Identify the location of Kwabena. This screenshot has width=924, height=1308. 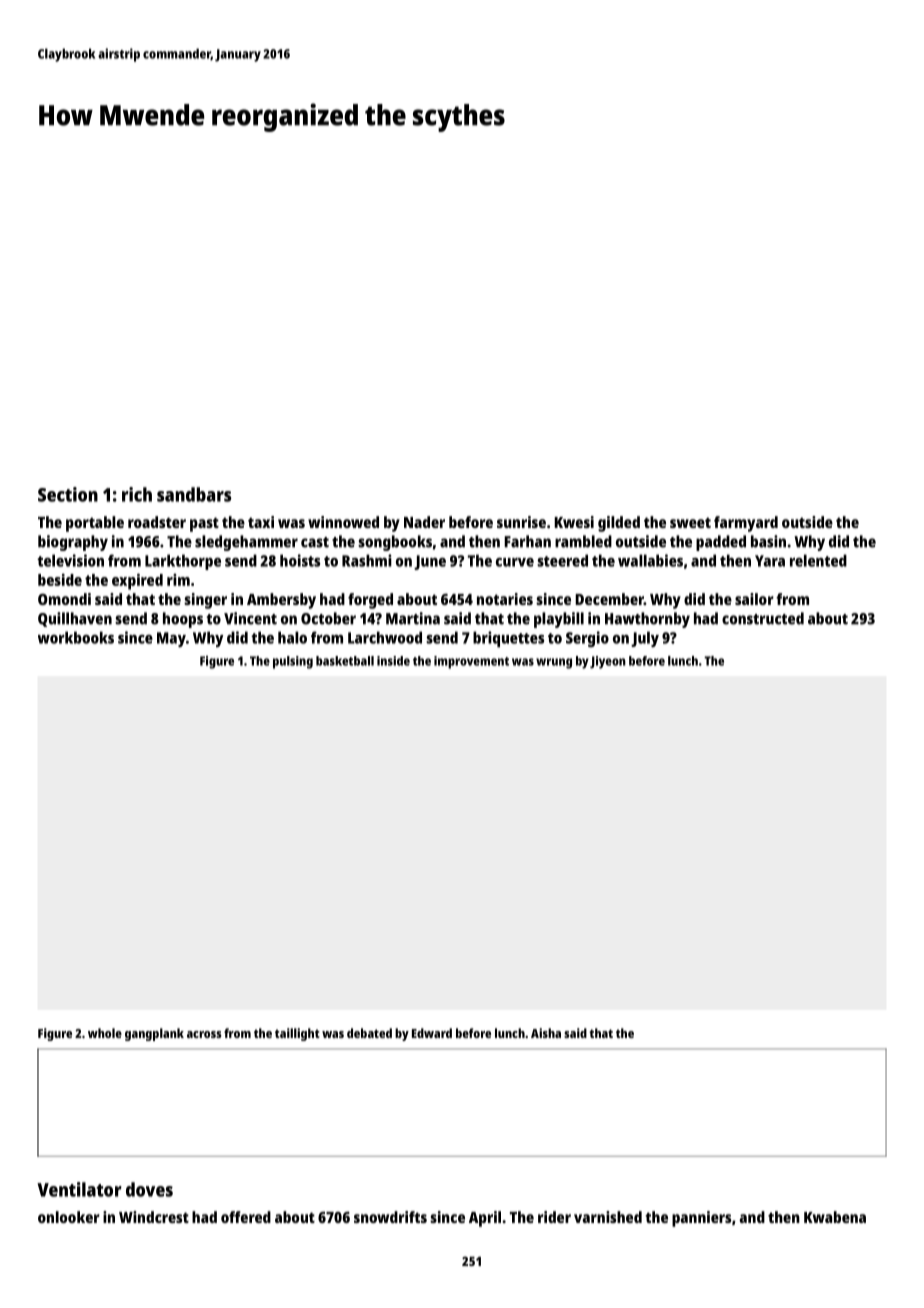
(835, 1217).
